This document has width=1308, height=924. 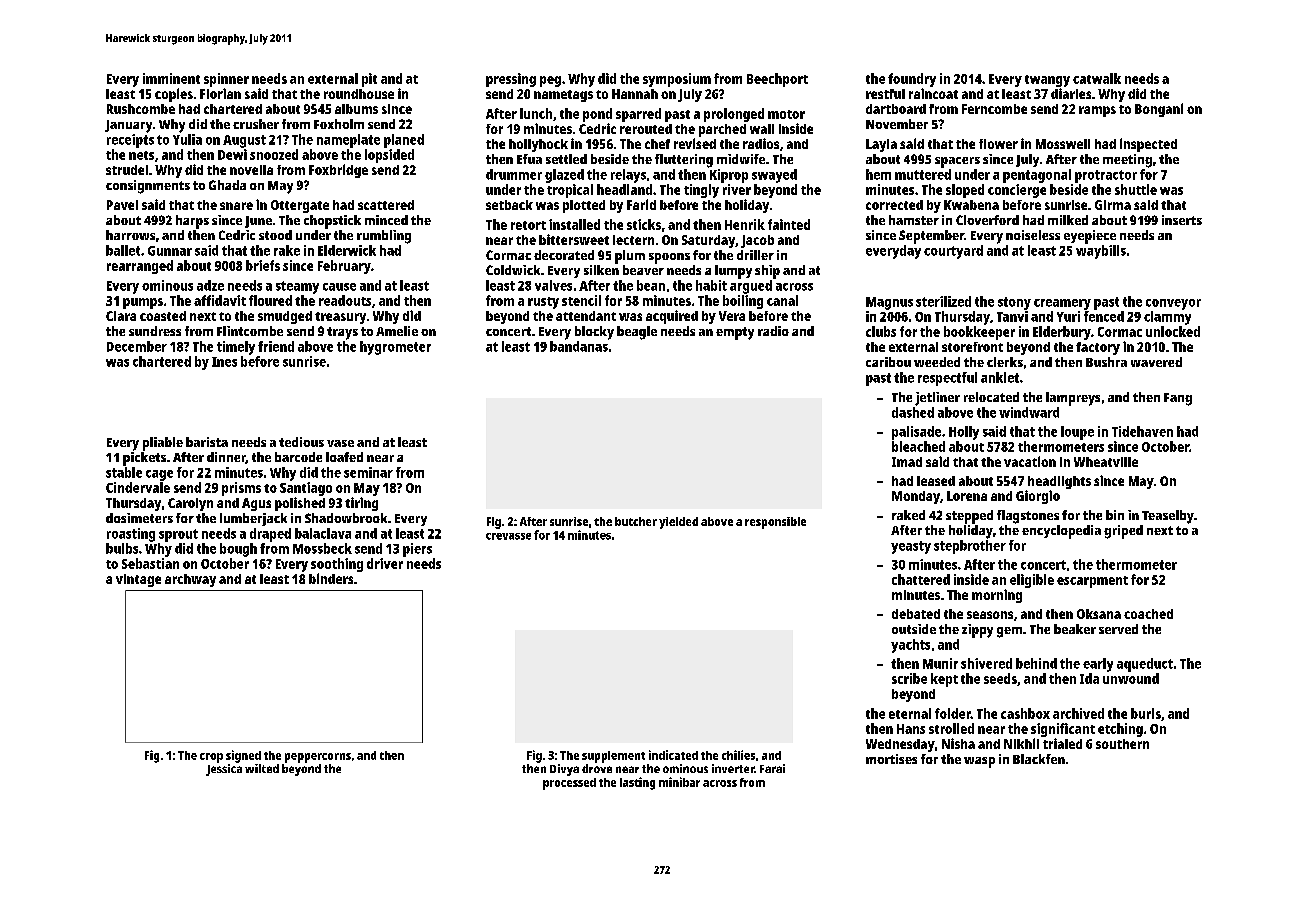 What do you see at coordinates (122, 548) in the document?
I see `bulbs` at bounding box center [122, 548].
